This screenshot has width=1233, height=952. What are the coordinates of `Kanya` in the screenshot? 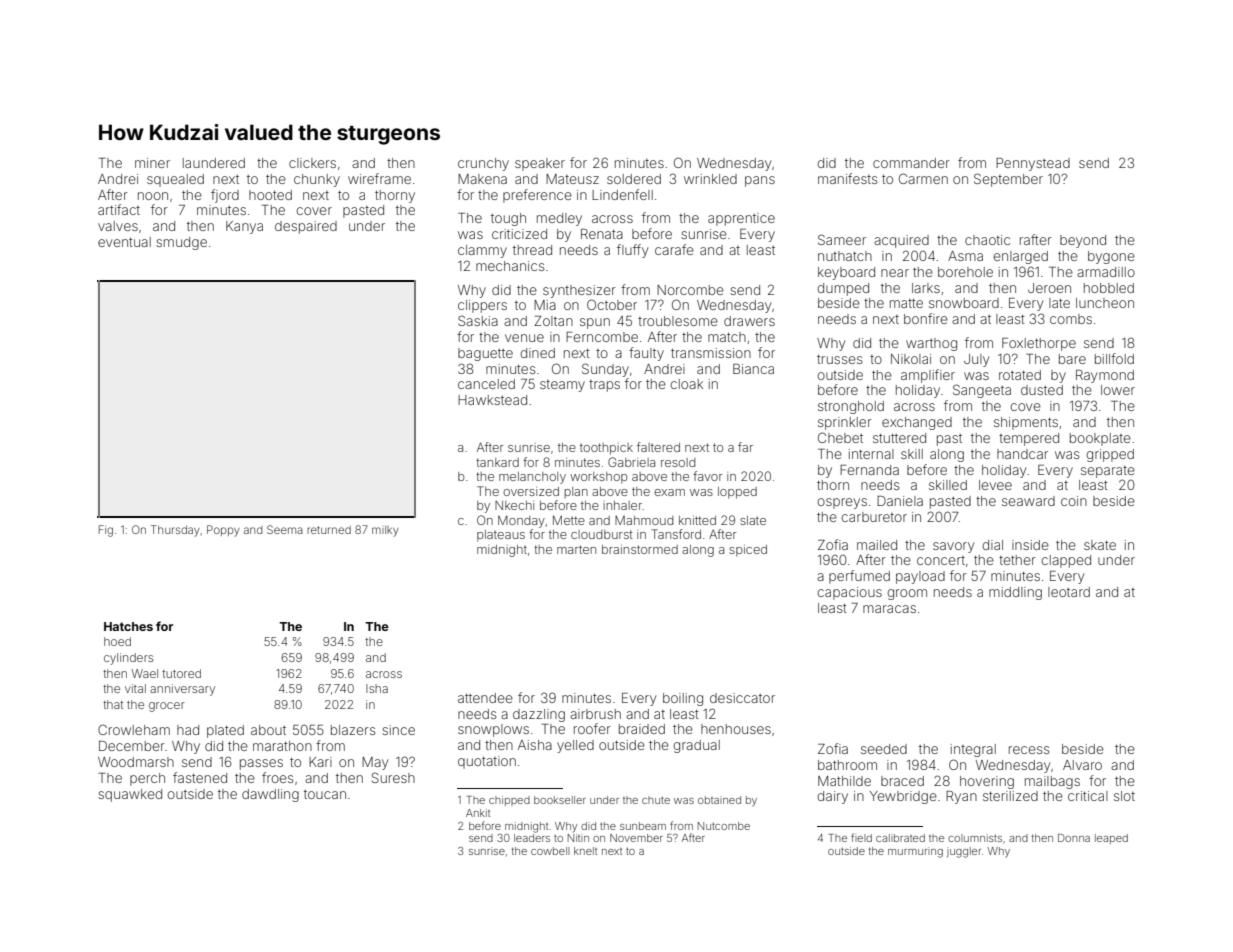 It's located at (244, 227).
